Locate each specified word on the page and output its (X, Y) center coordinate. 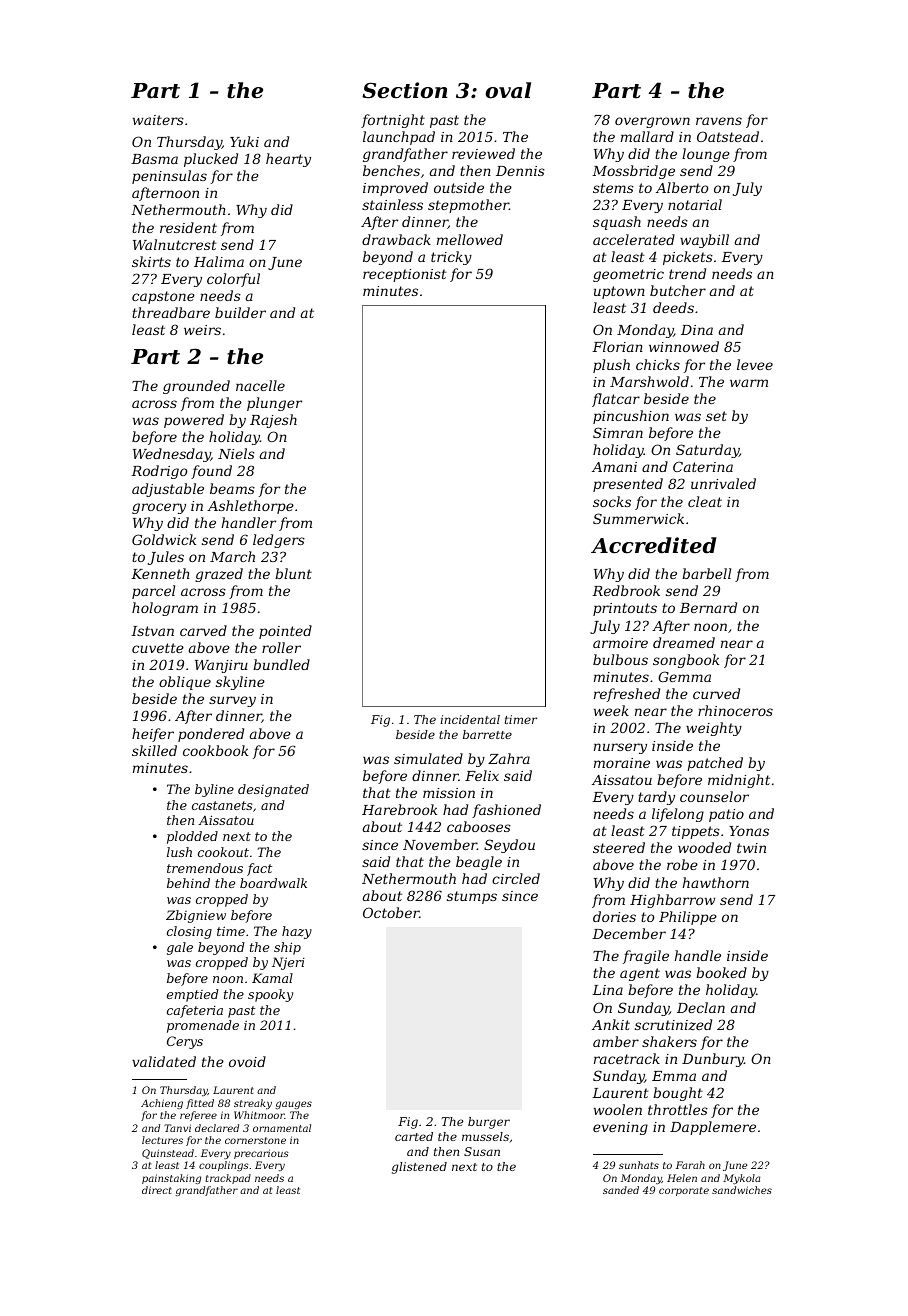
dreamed (684, 642)
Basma (154, 159)
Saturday (707, 451)
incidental (470, 719)
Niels (236, 453)
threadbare (171, 312)
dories (614, 916)
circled (516, 878)
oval (508, 90)
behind (188, 883)
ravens (719, 121)
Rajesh (273, 421)
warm (749, 383)
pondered (211, 735)
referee (198, 1116)
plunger (274, 404)
